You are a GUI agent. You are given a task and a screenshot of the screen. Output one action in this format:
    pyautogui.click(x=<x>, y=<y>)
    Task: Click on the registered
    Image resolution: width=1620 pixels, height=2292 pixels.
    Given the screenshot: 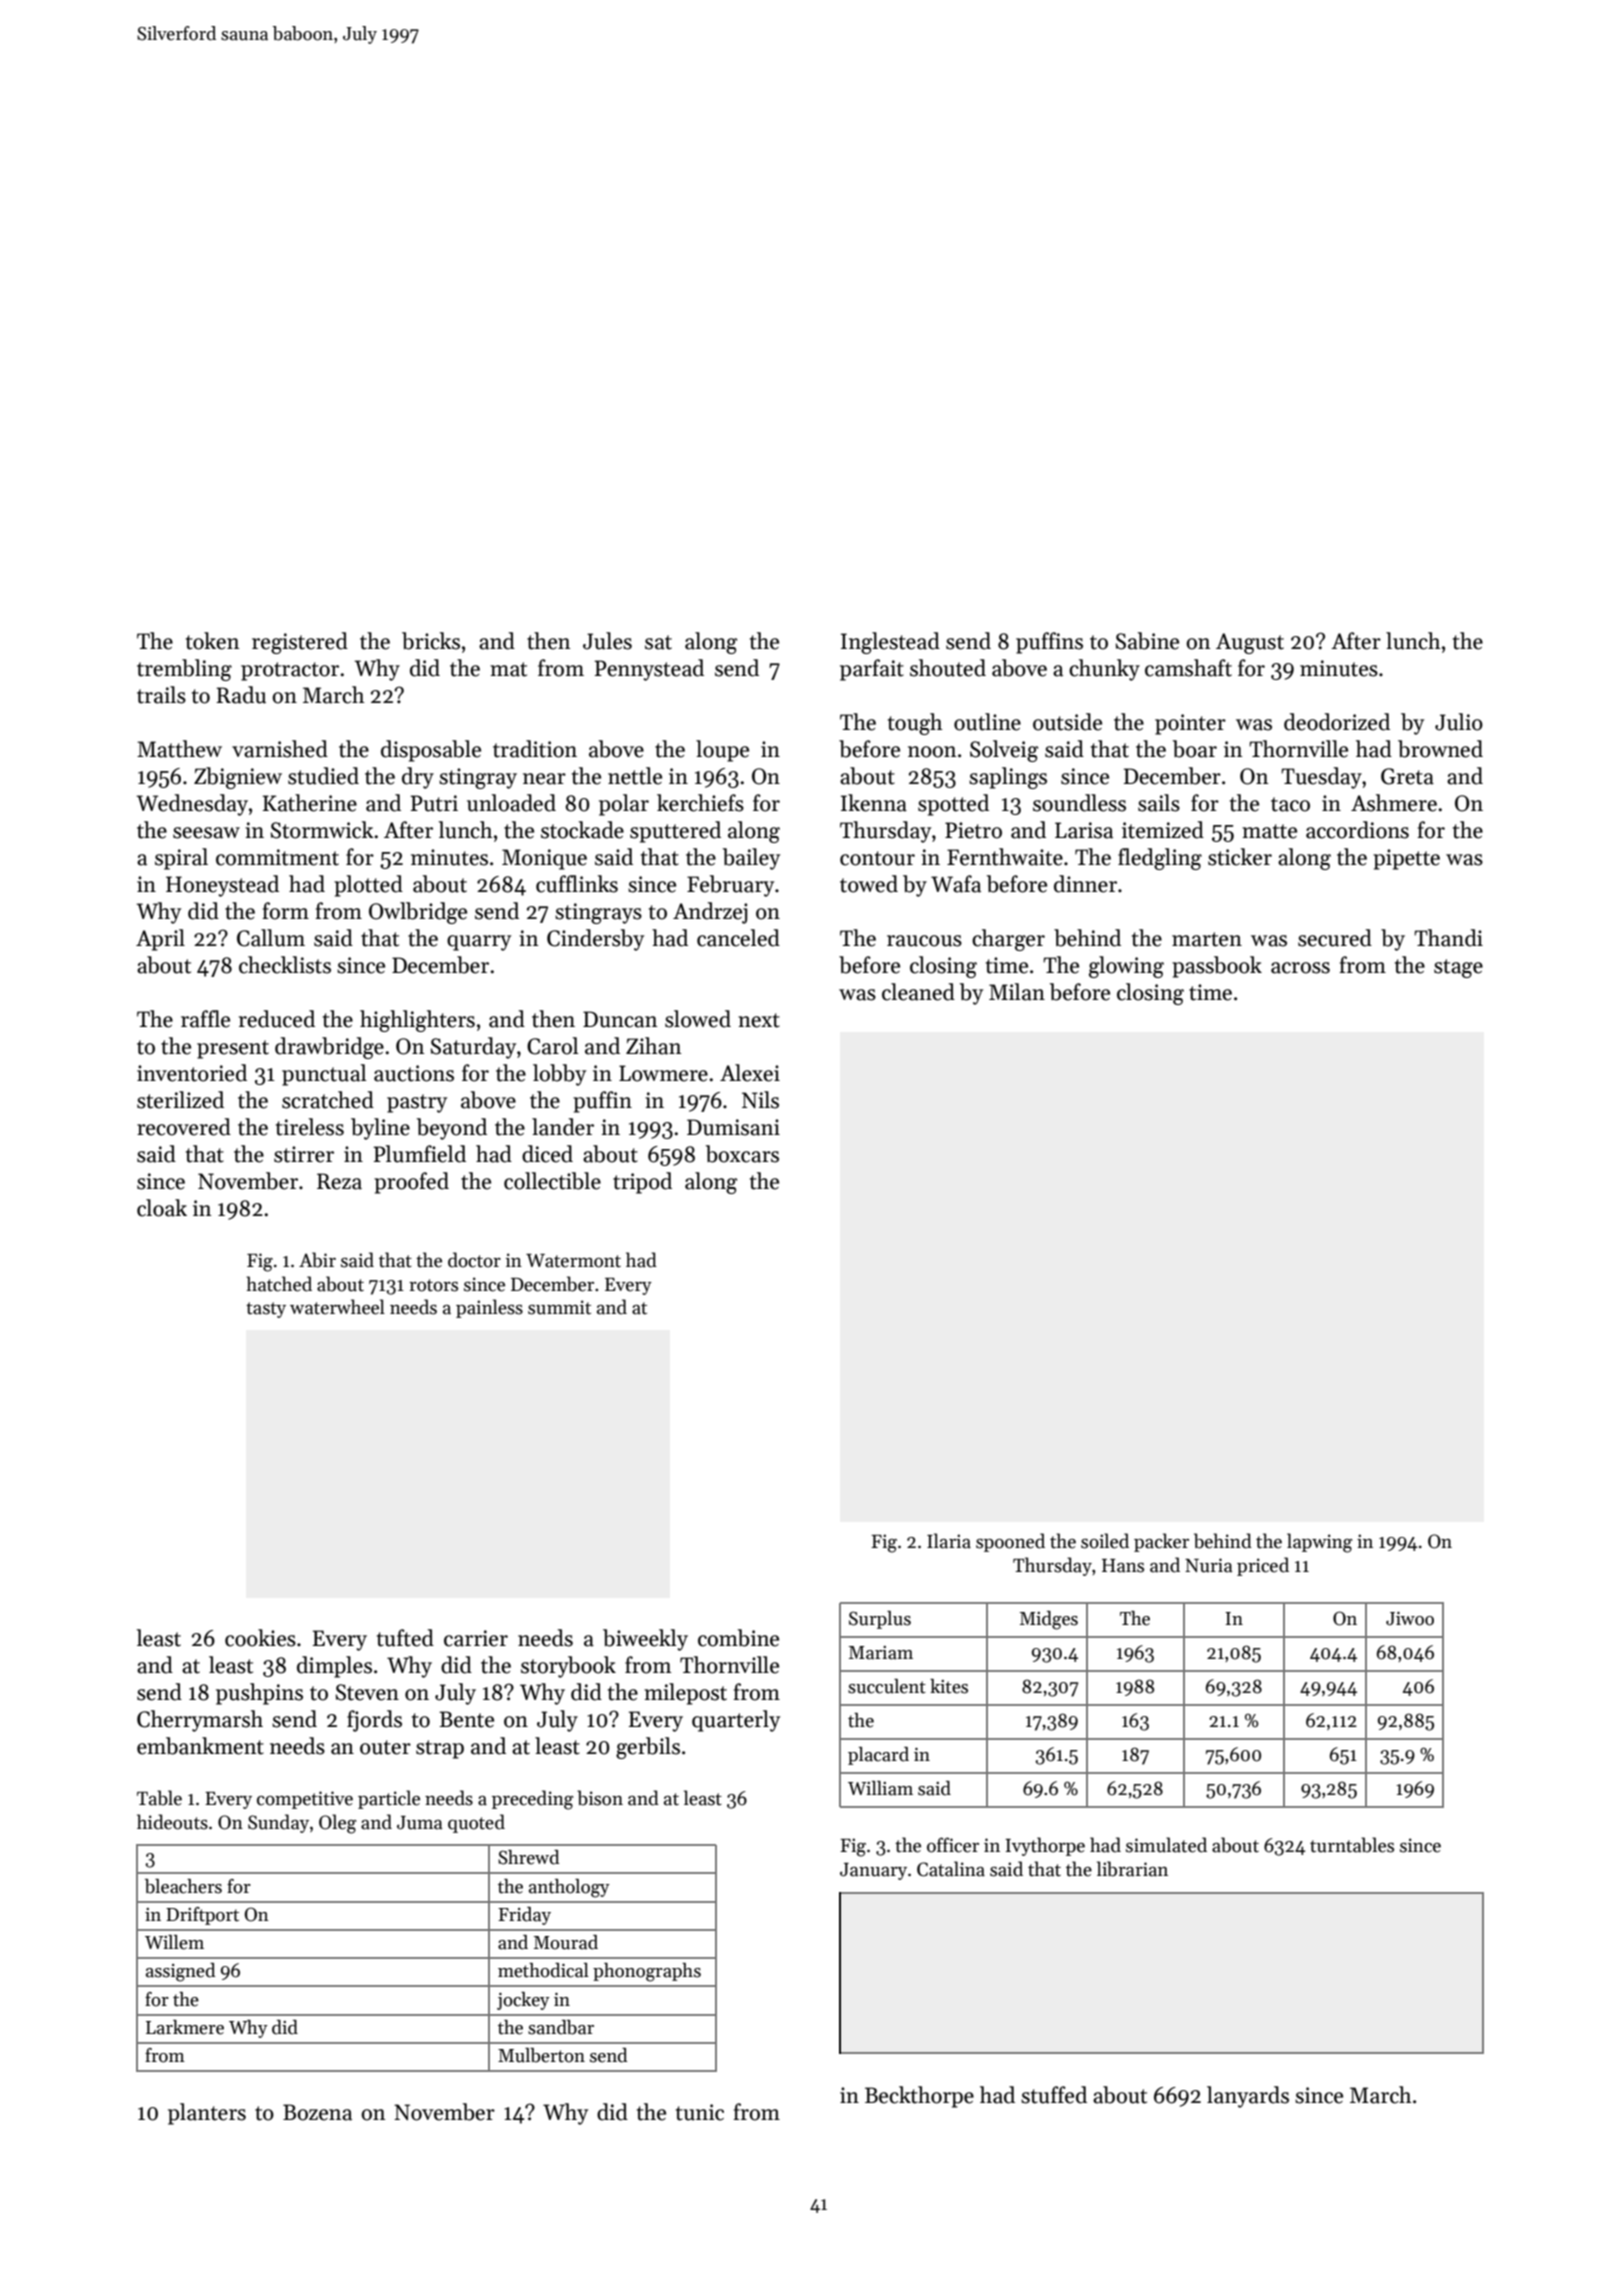 What is the action you would take?
    pyautogui.click(x=300, y=643)
